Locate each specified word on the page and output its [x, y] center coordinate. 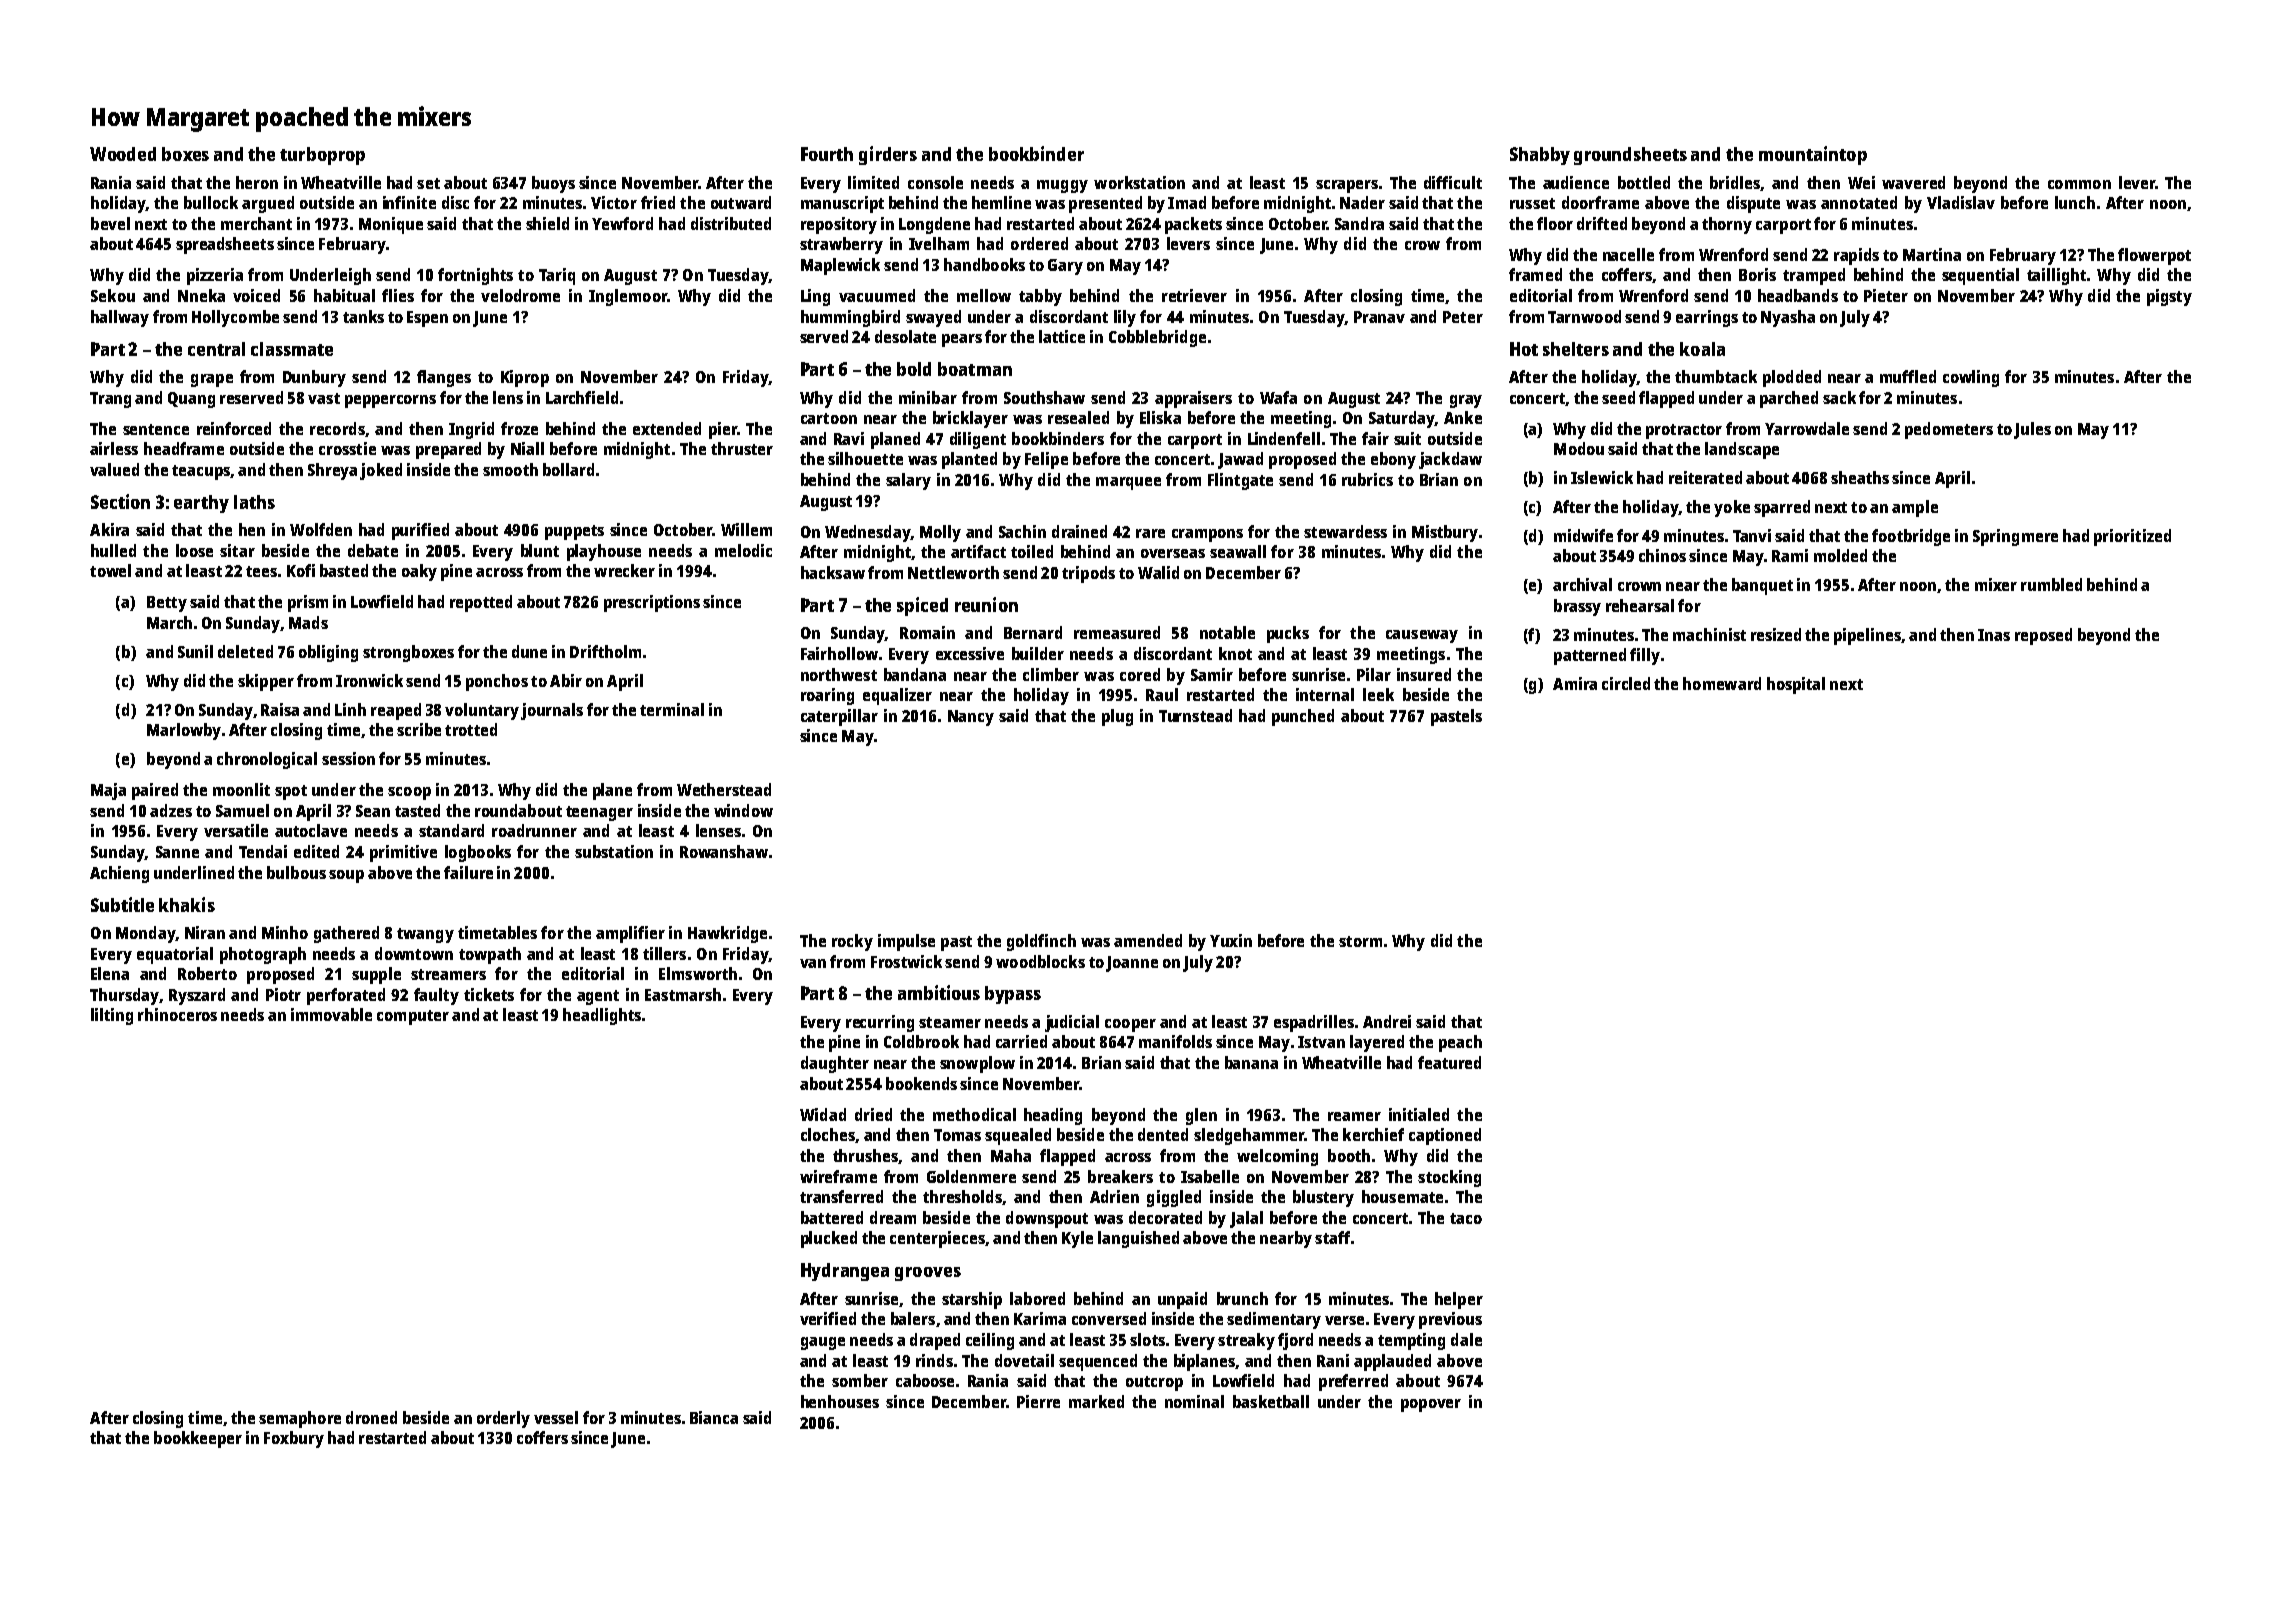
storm [1360, 941]
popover [1431, 1405]
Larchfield [582, 397]
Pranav [1379, 317]
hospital [1796, 685]
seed [1618, 397]
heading [1053, 1116]
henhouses [840, 1401]
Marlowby [184, 731]
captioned [1445, 1136]
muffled [1908, 376]
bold [914, 369]
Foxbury [294, 1439]
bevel [110, 223]
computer [413, 1017]
